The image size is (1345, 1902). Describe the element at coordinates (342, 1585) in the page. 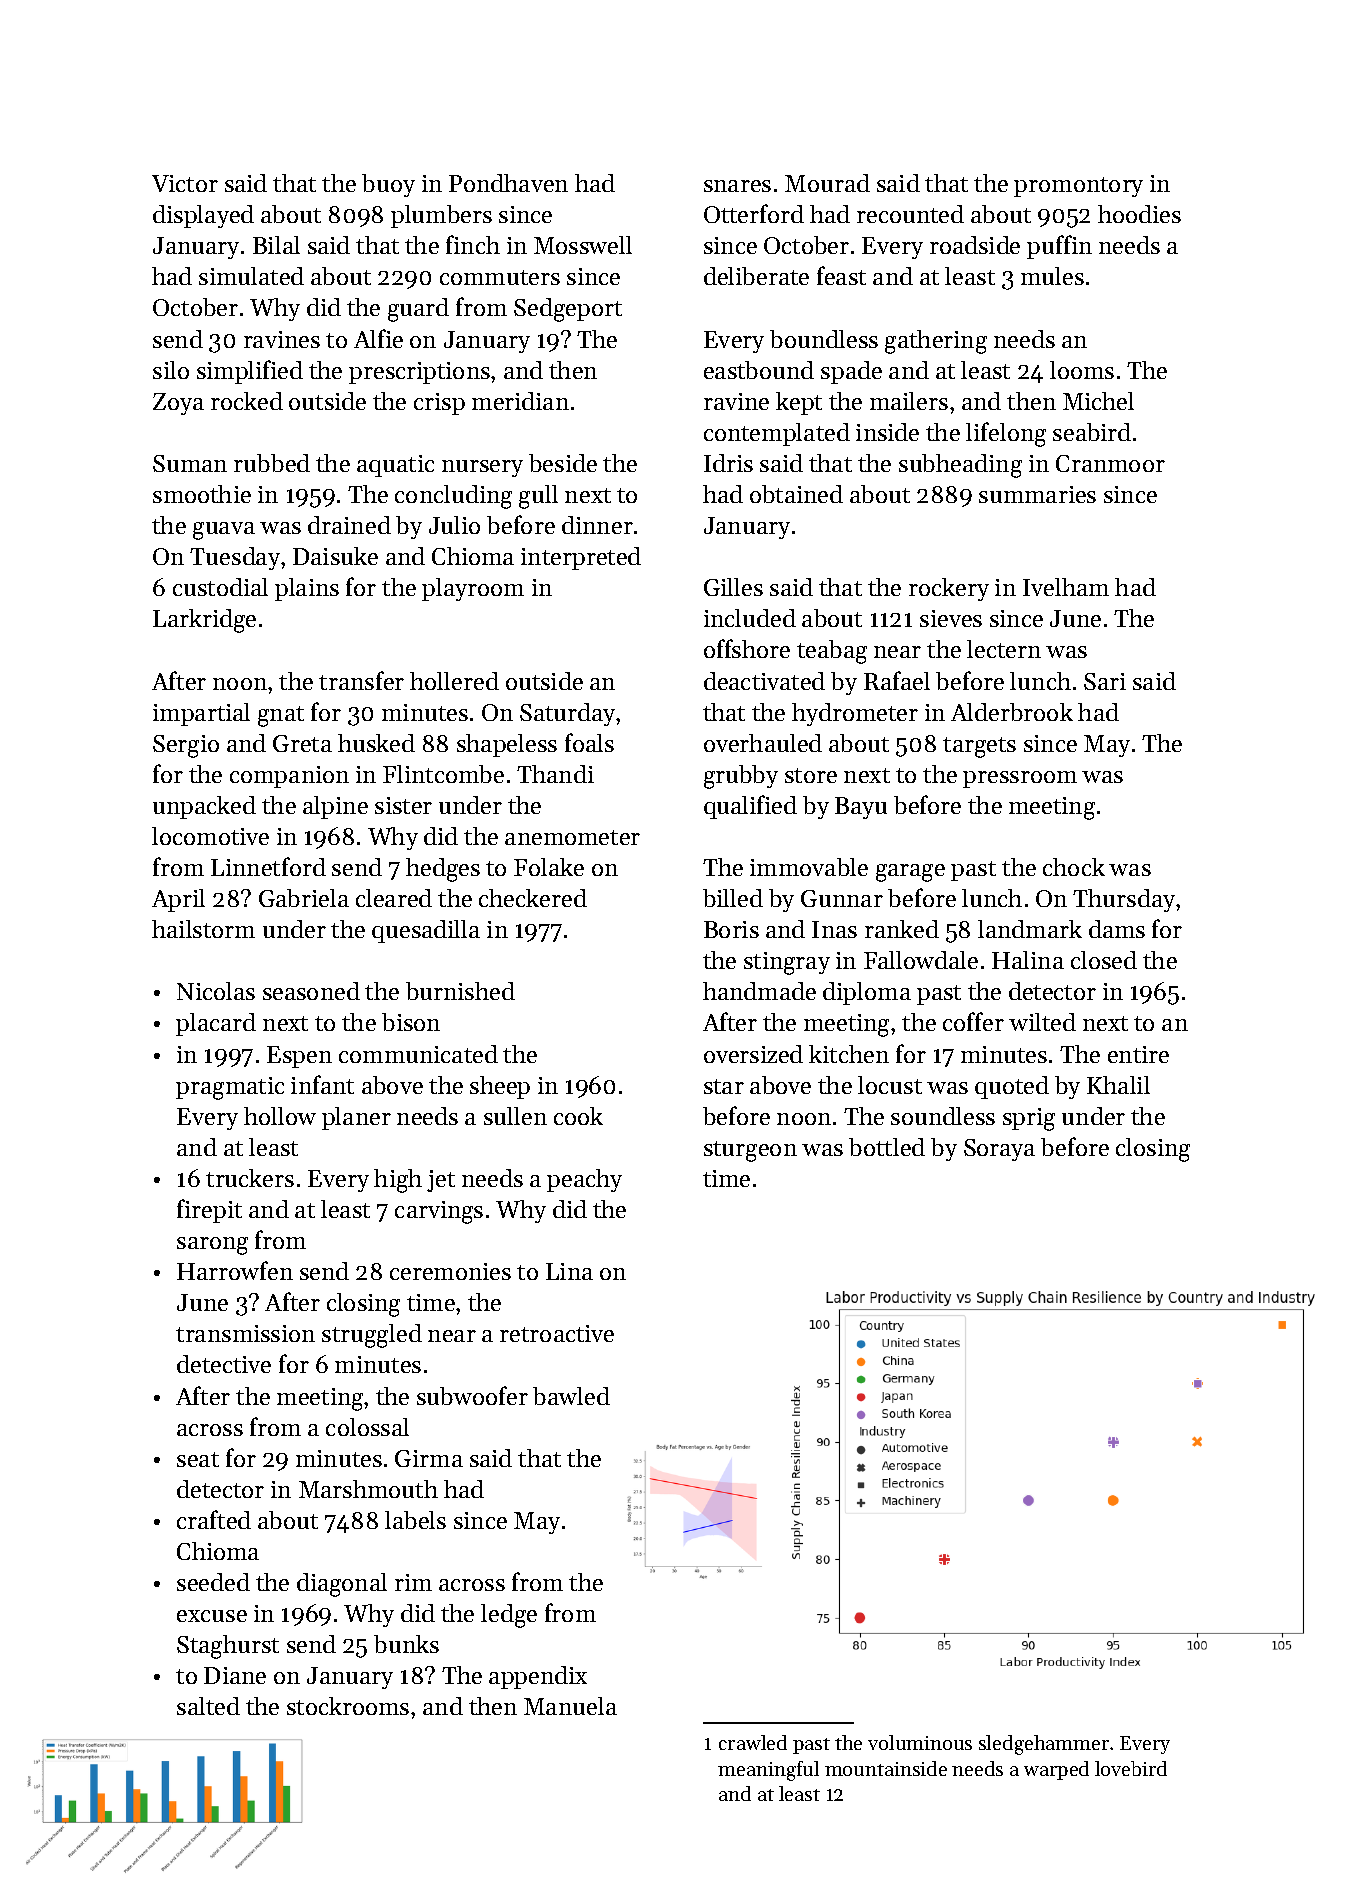

I see `diagonal` at that location.
